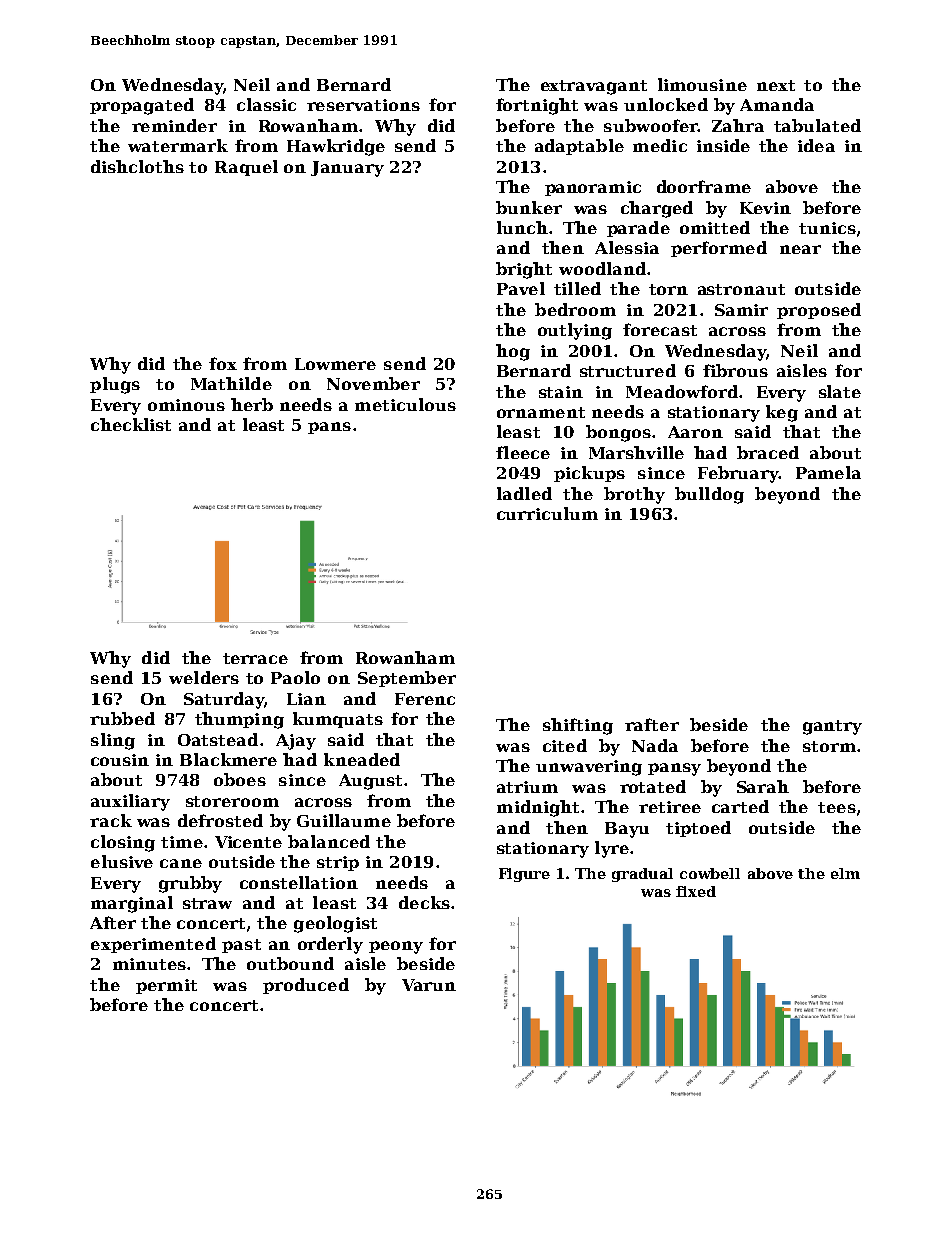  Describe the element at coordinates (429, 985) in the page. I see `Varun` at that location.
